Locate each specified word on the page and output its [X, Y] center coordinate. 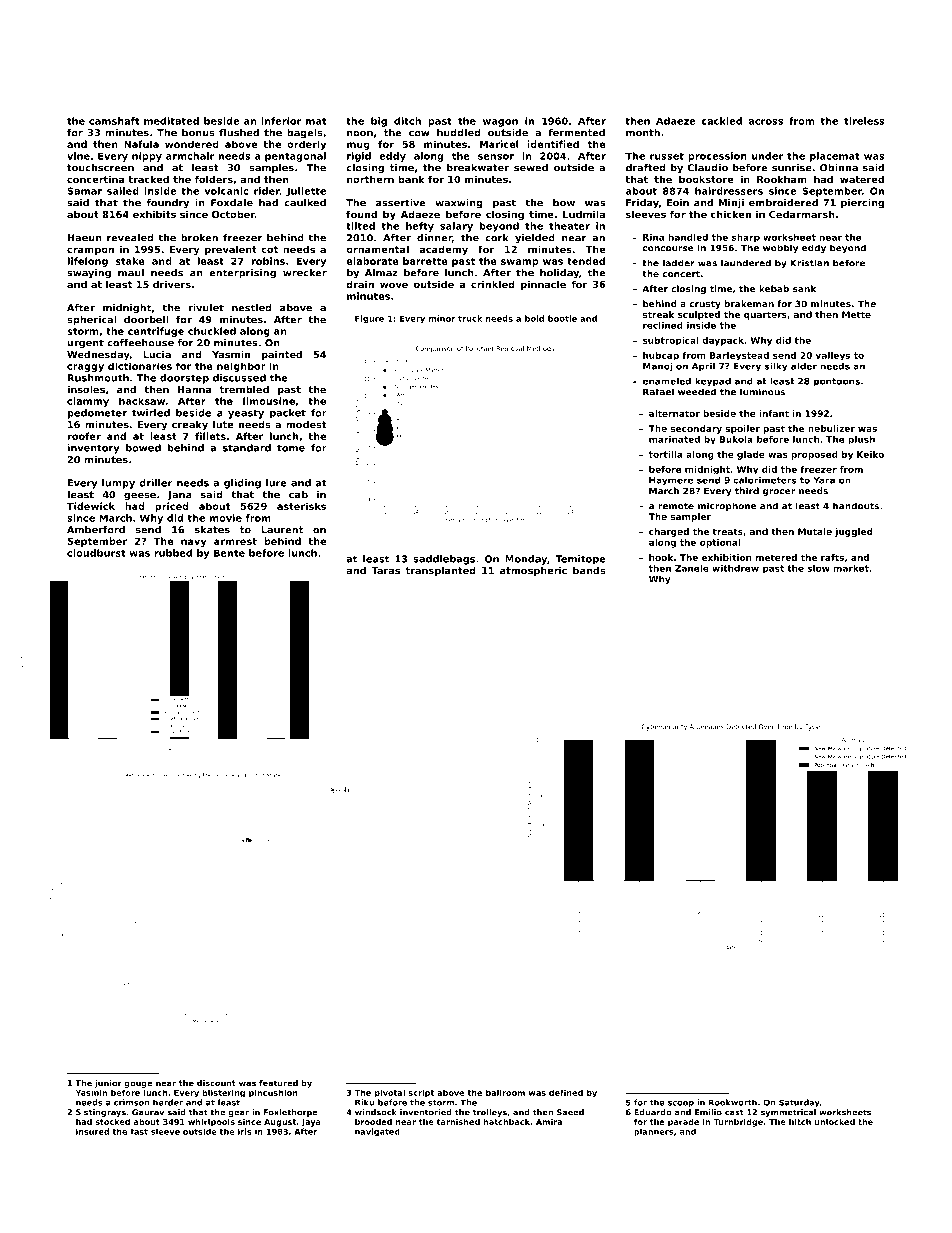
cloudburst [96, 553]
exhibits [154, 214]
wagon [500, 123]
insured [92, 1131]
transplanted [440, 571]
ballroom [505, 1092]
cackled [722, 121]
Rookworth [733, 1102]
